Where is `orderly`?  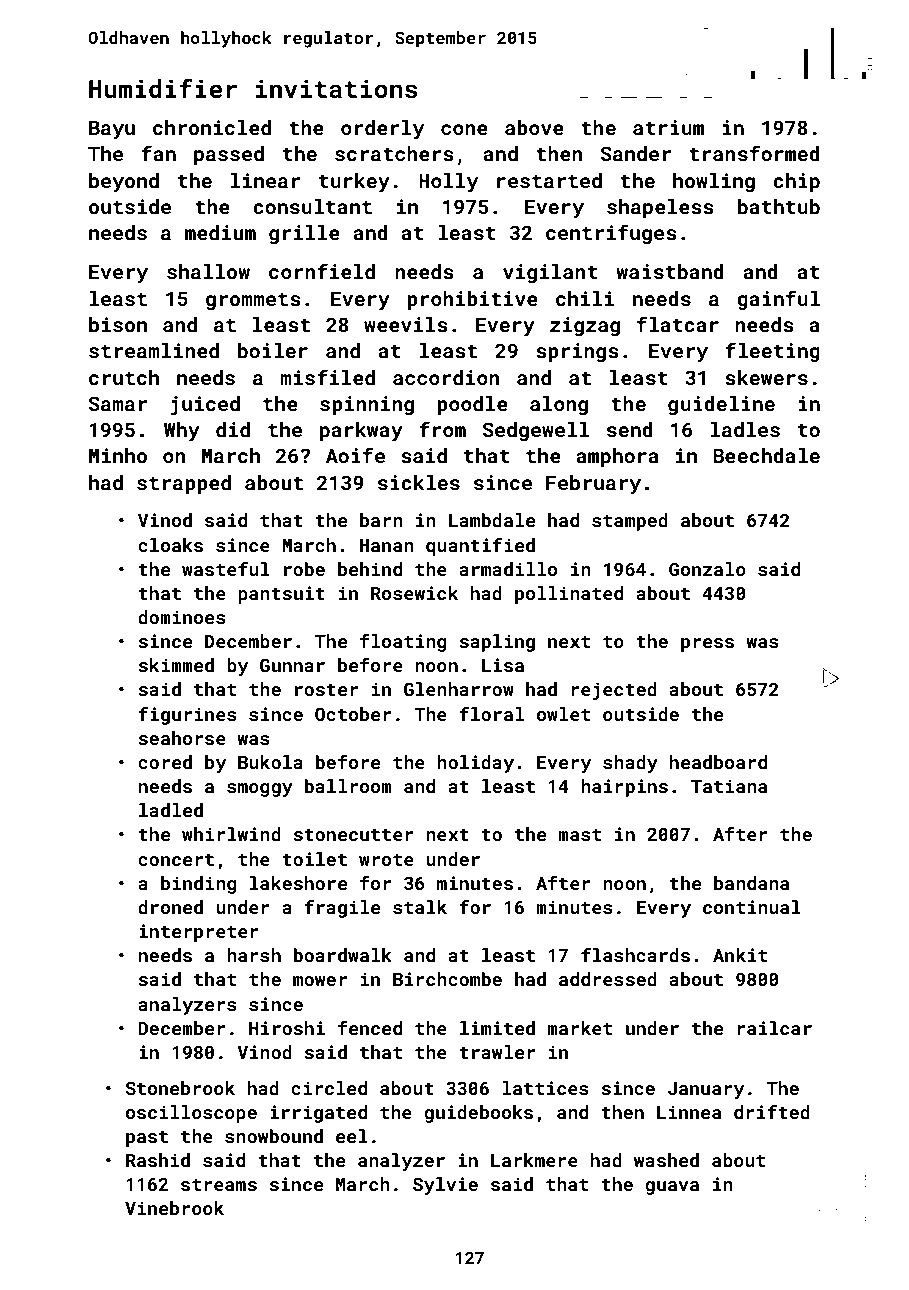
orderly is located at coordinates (382, 130).
